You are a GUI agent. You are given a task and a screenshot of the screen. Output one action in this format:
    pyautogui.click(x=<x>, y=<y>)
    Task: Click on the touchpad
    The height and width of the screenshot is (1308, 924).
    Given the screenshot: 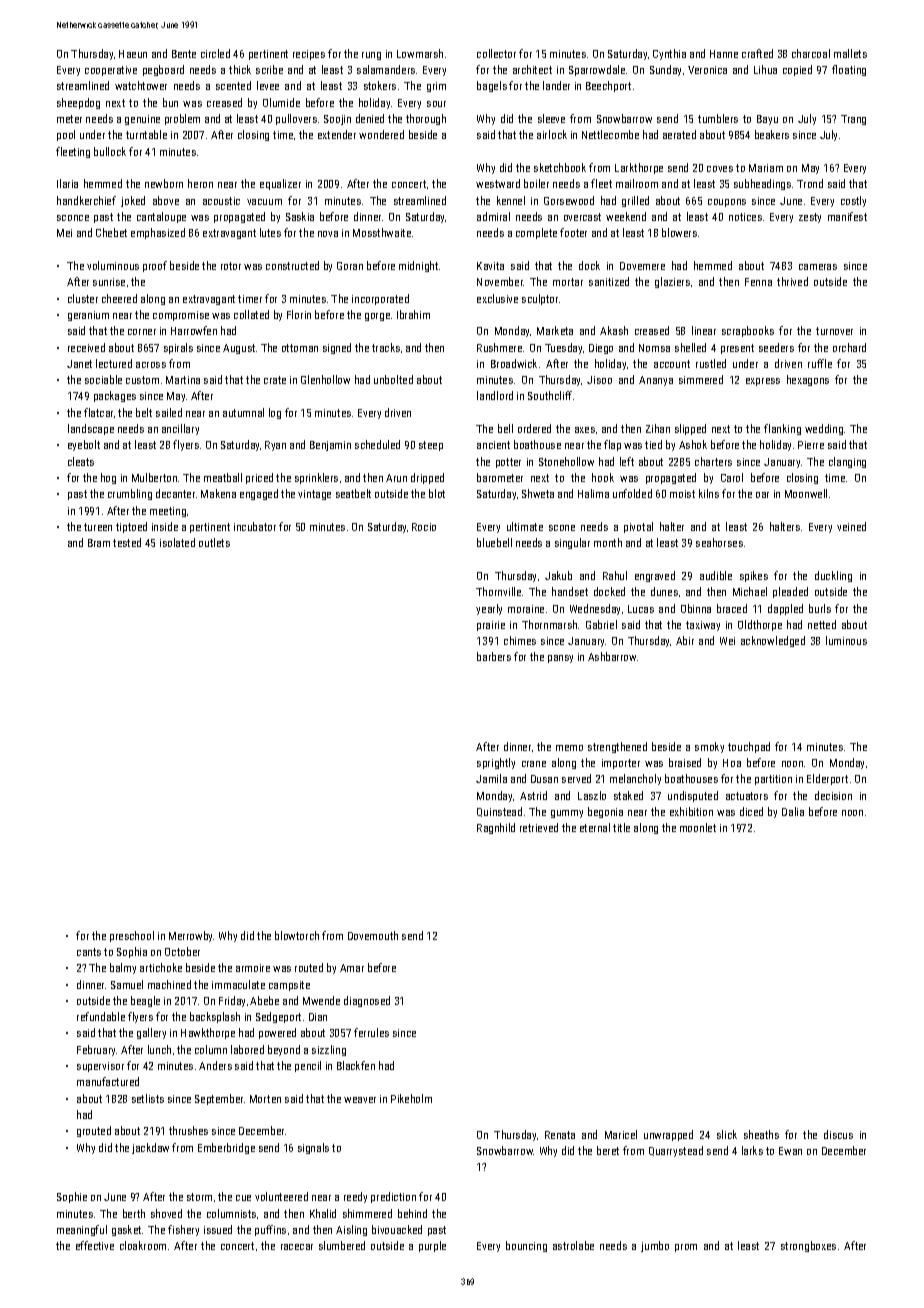 What is the action you would take?
    pyautogui.click(x=749, y=747)
